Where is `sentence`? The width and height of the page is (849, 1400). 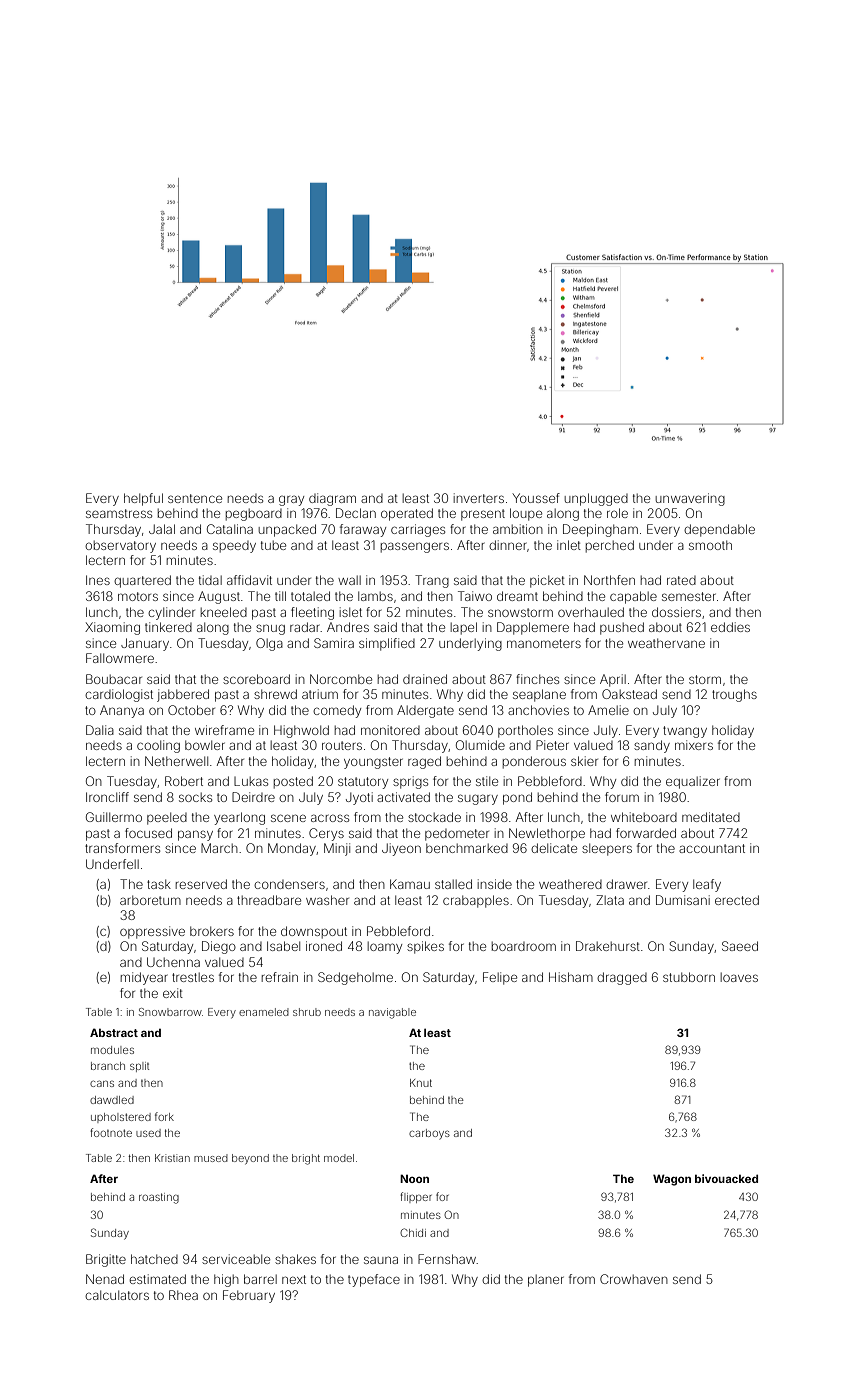
sentence is located at coordinates (195, 498).
